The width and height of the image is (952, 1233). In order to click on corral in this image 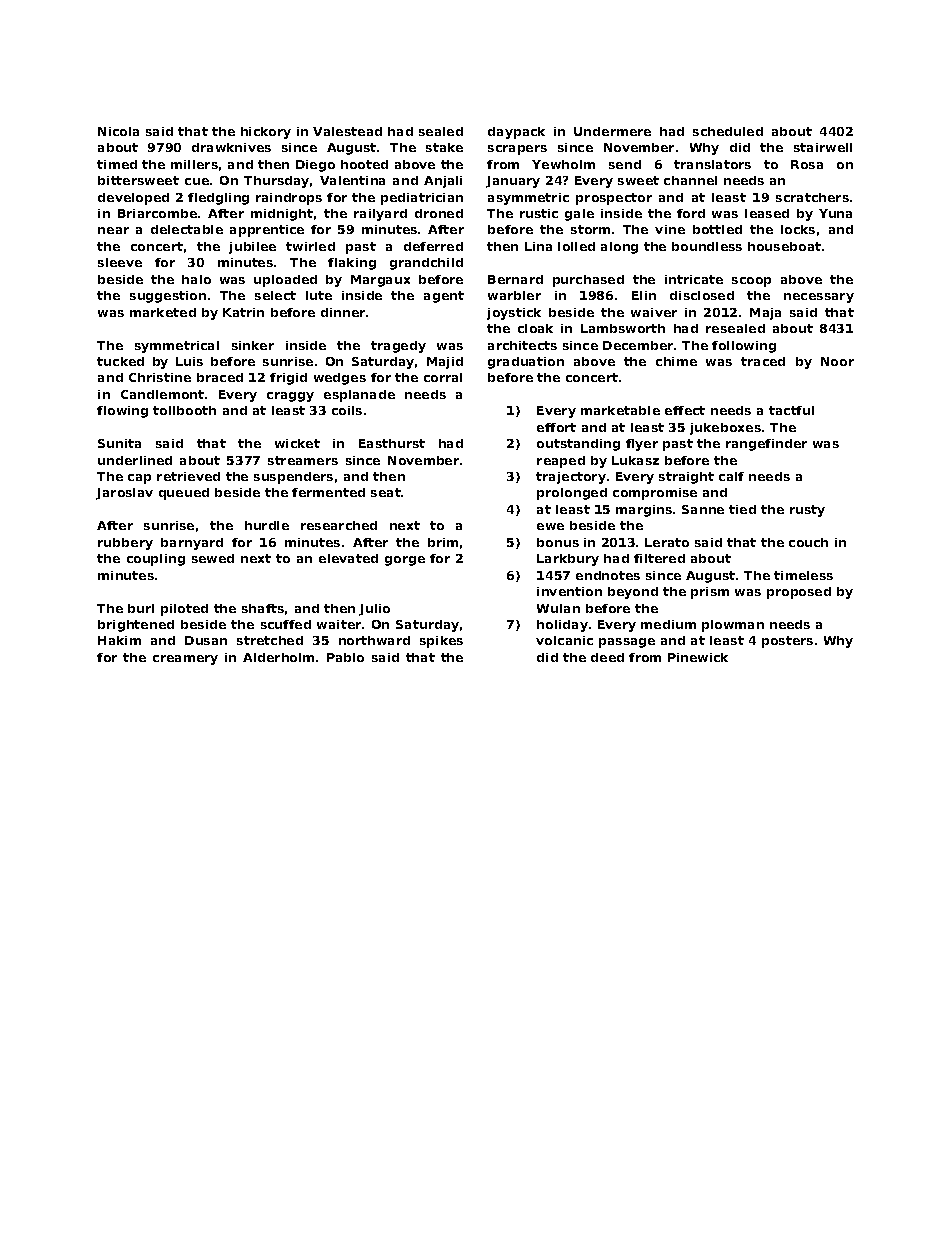, I will do `click(443, 377)`.
